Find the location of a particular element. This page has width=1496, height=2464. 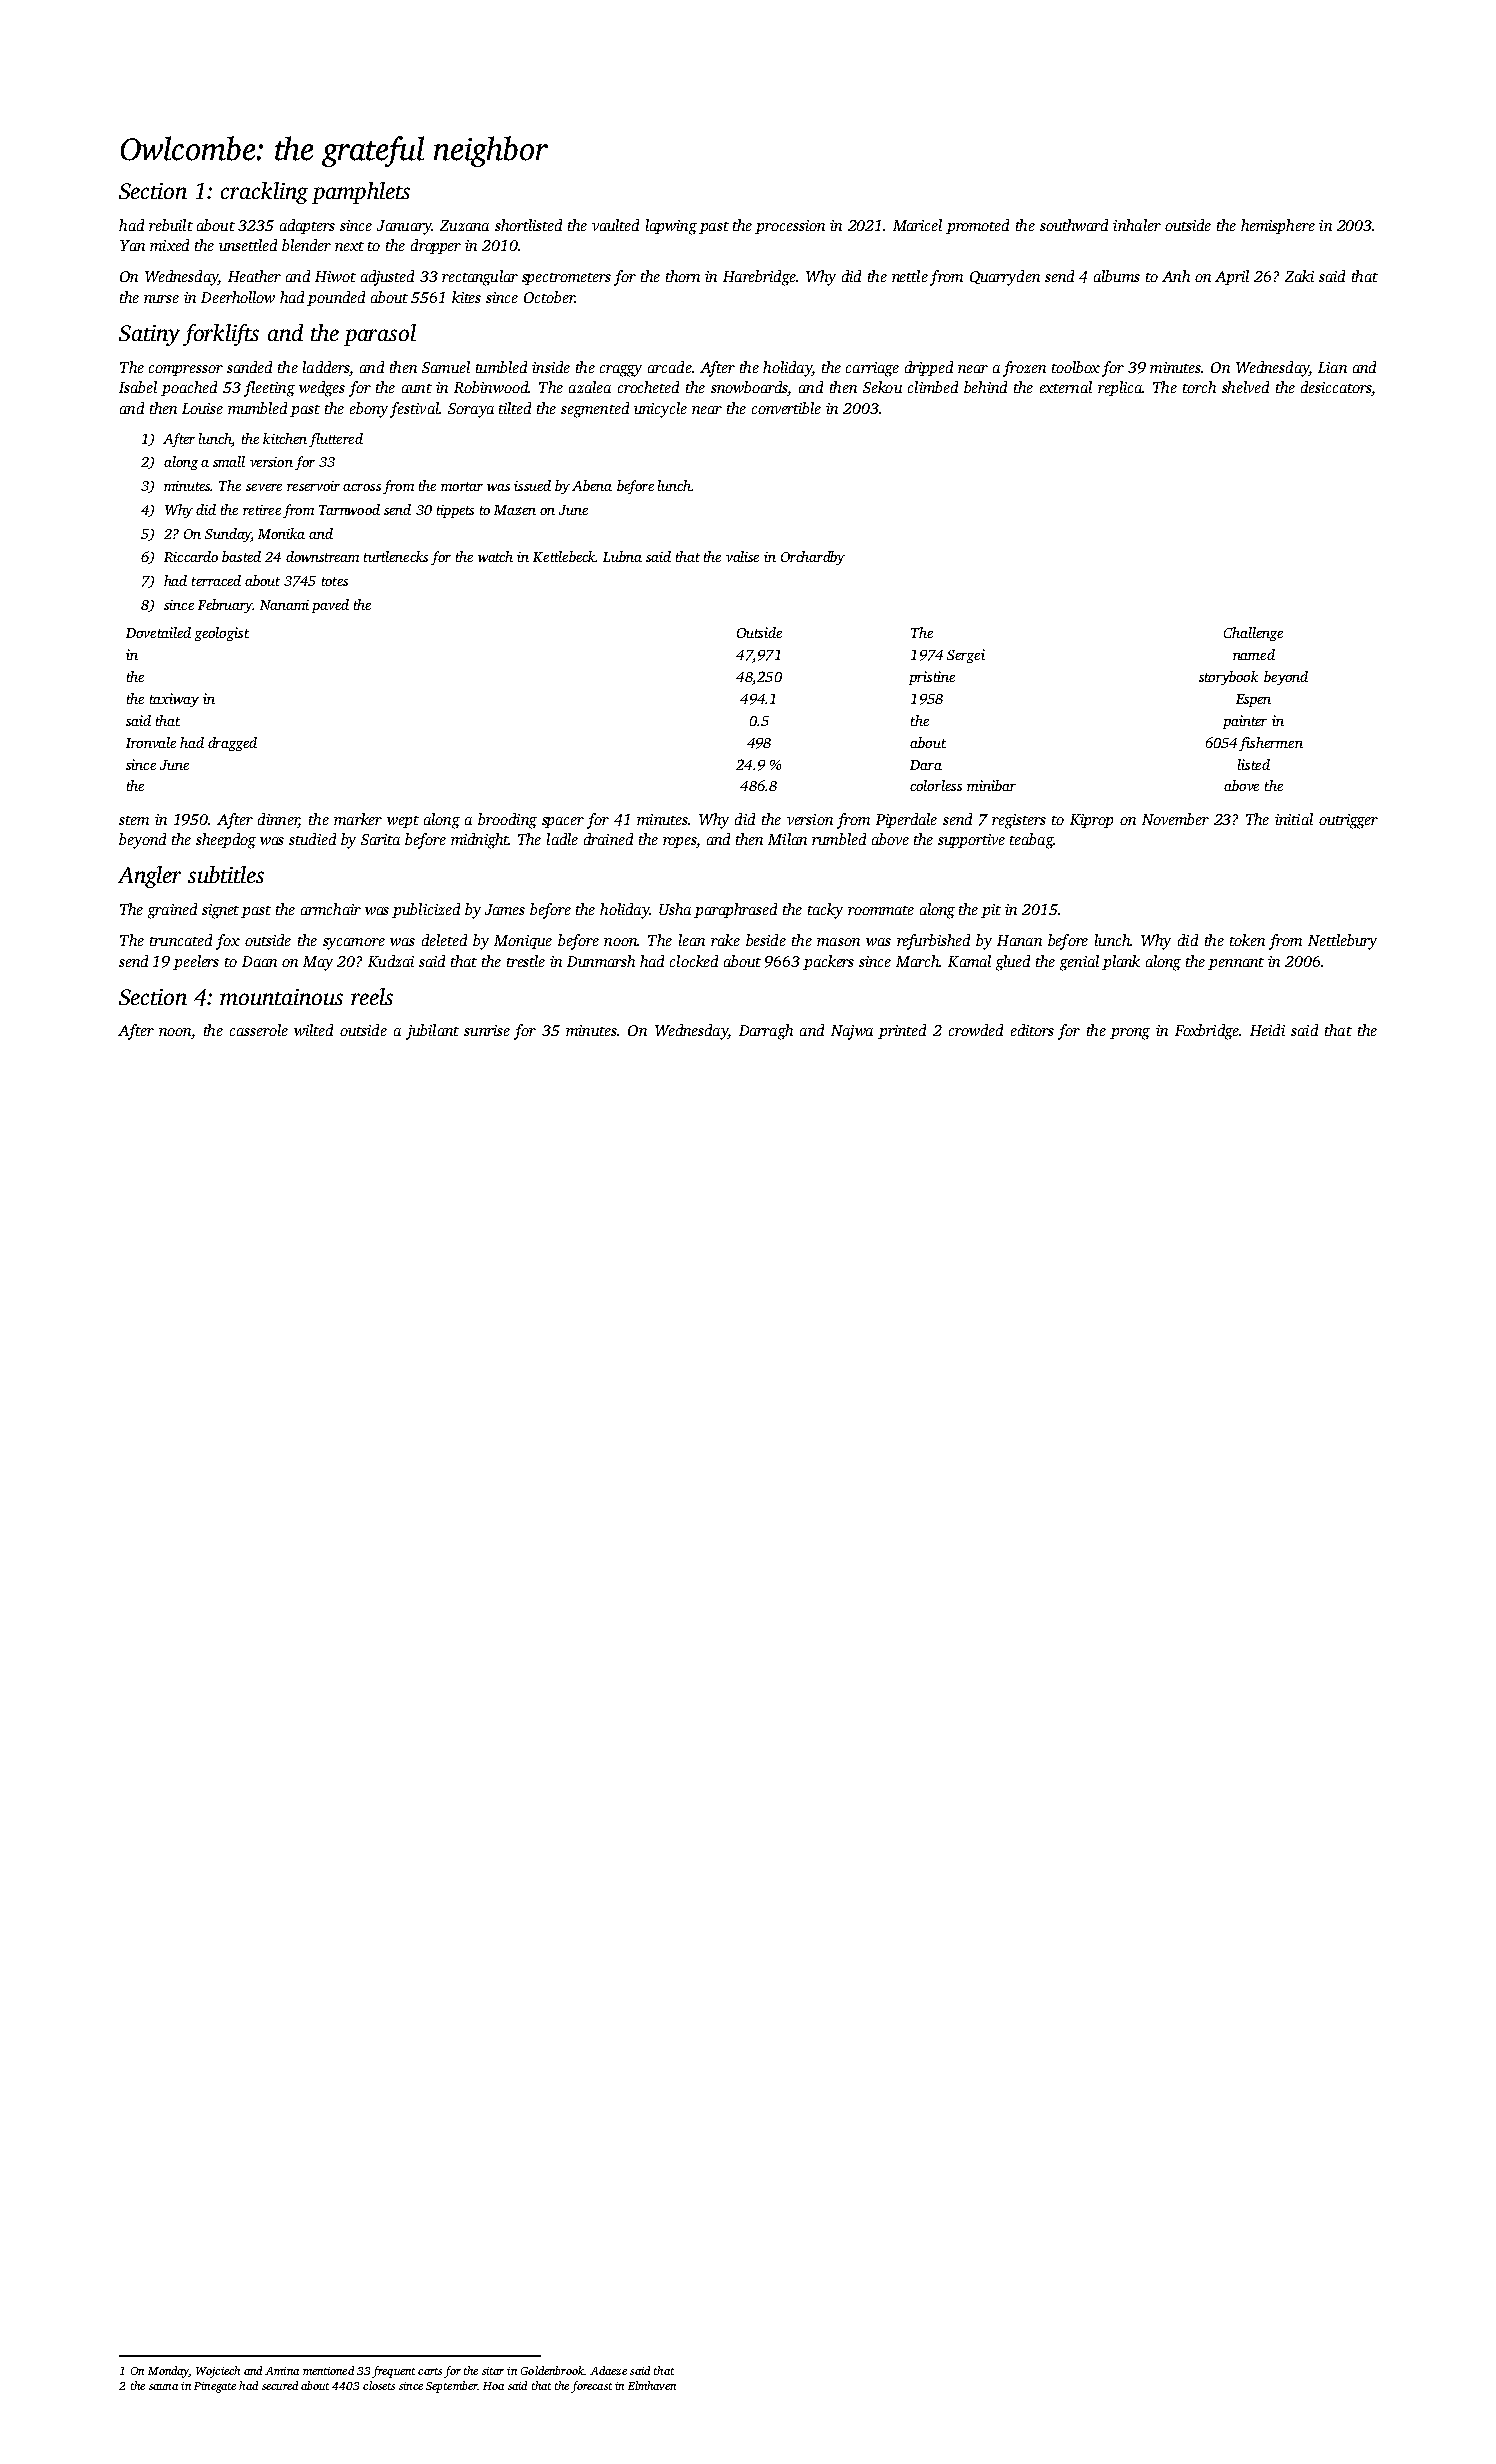

vaulted is located at coordinates (615, 225).
